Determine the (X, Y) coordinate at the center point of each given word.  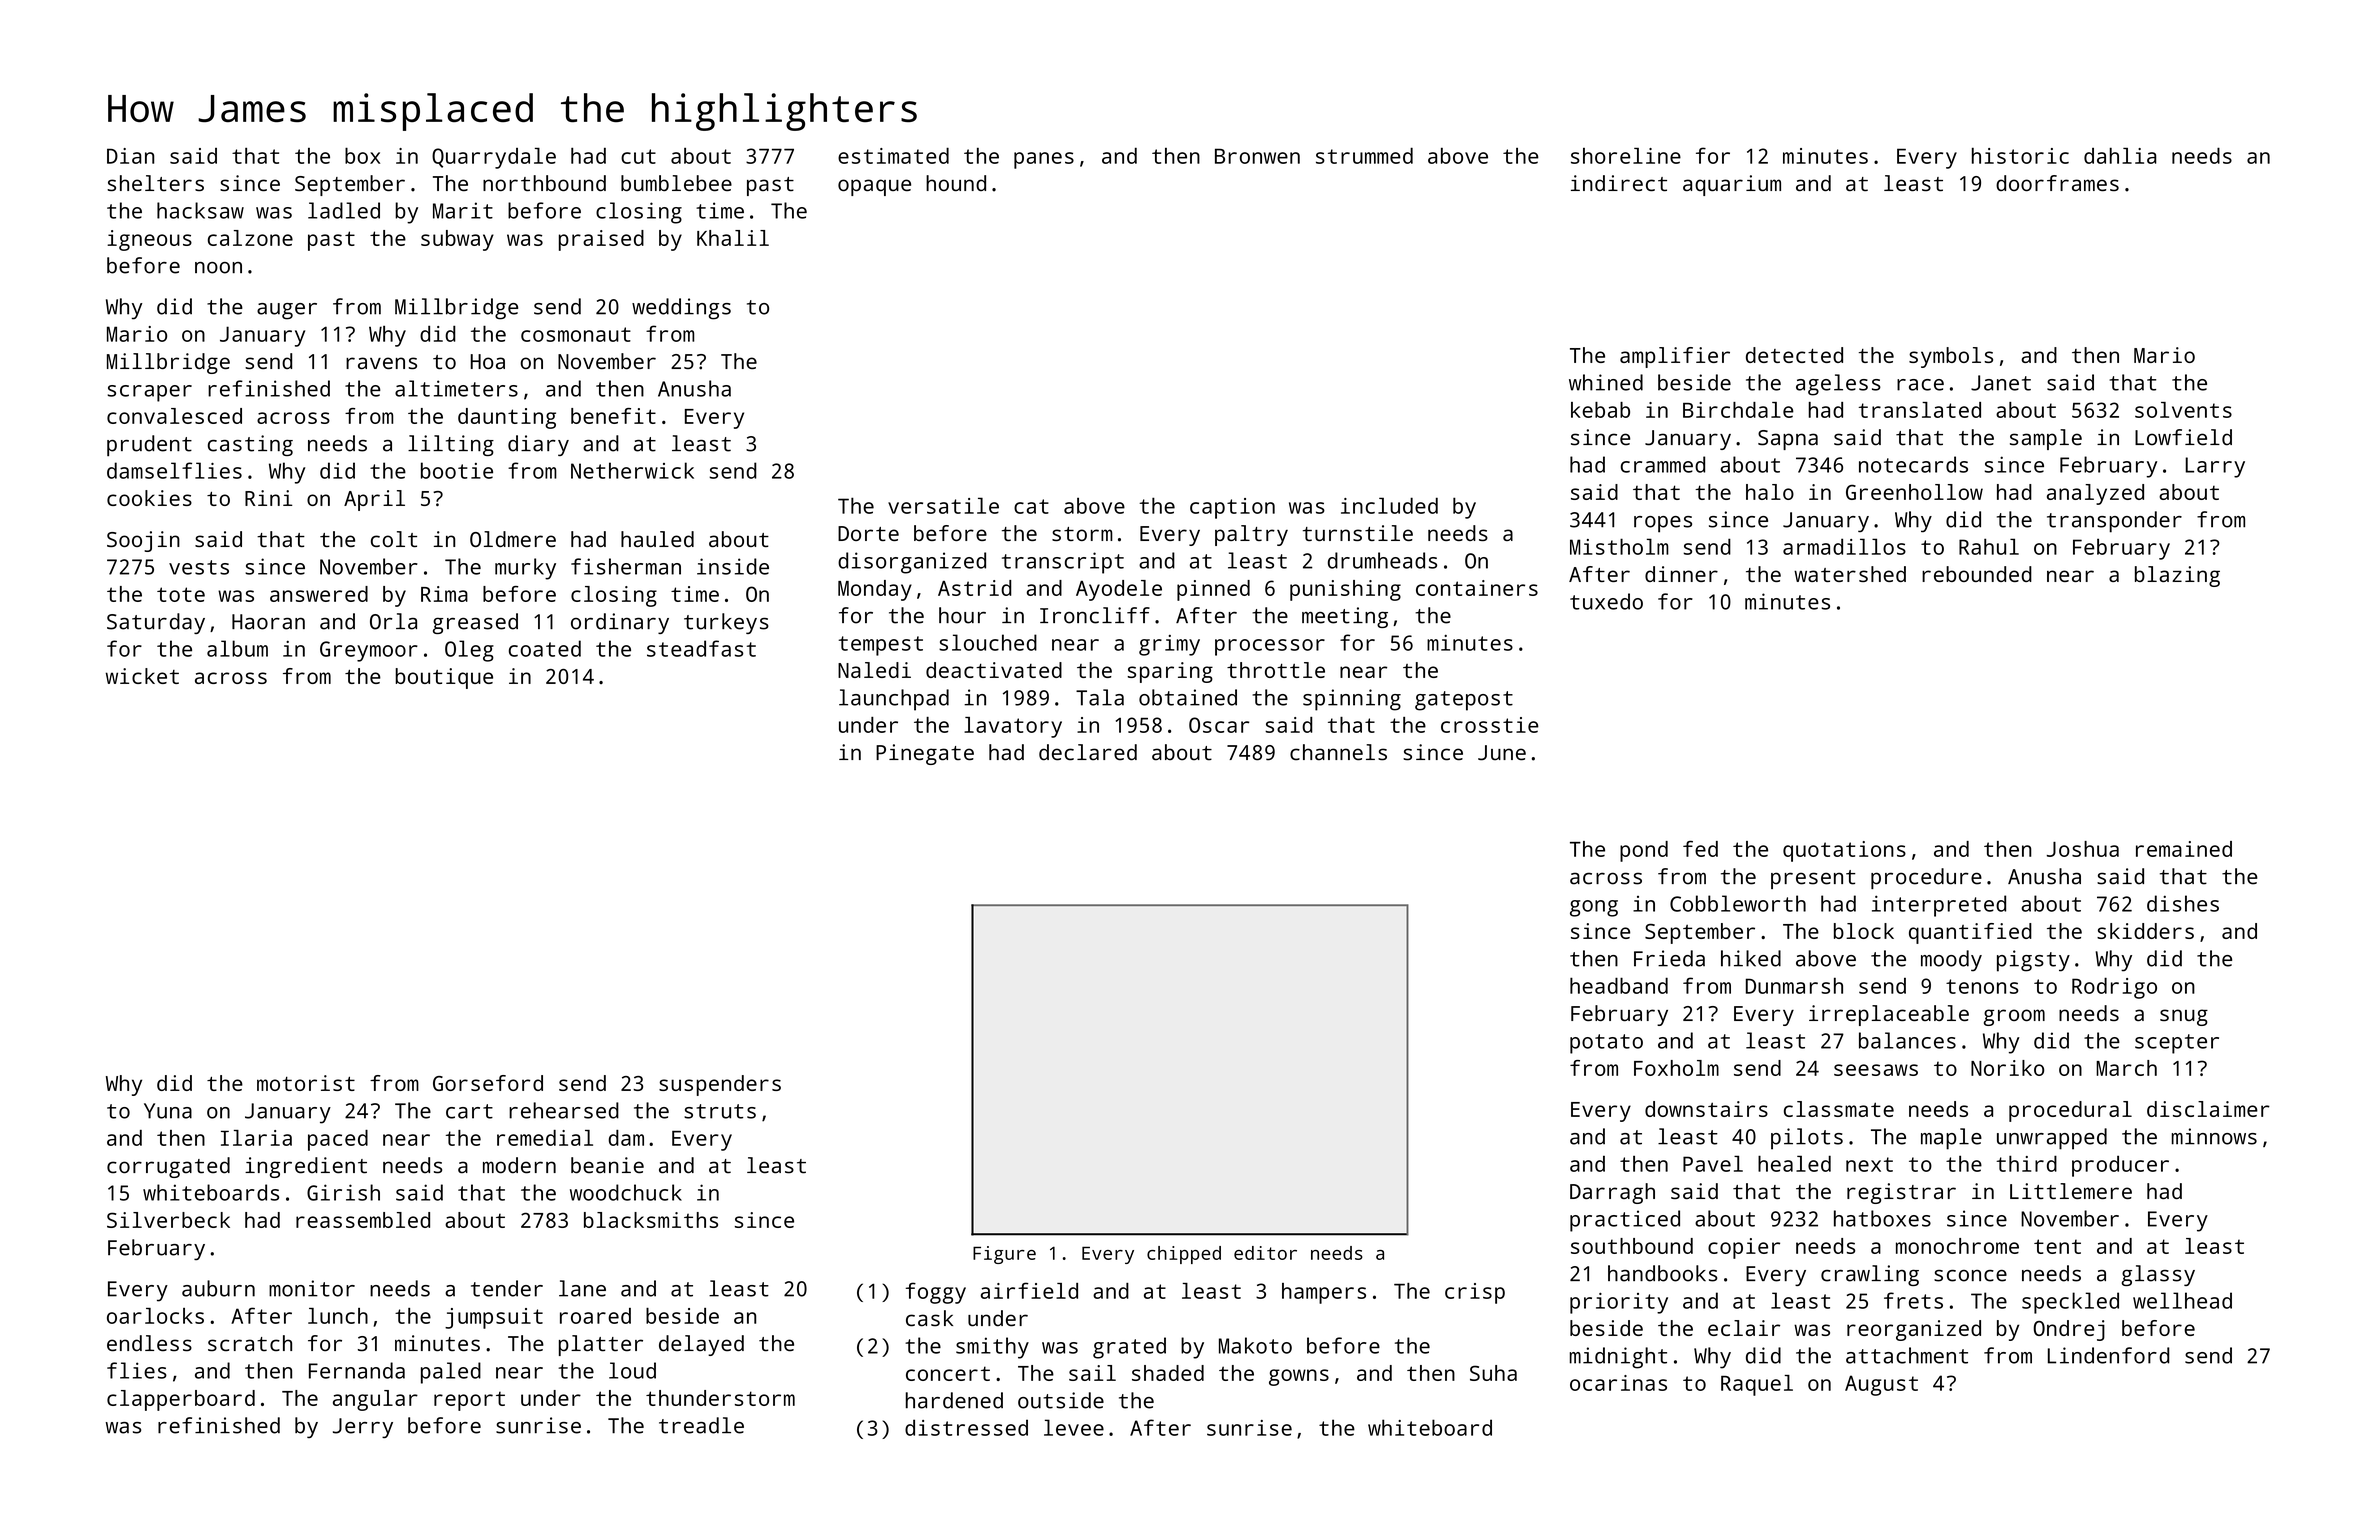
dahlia (2120, 156)
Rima (444, 594)
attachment (1907, 1355)
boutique (444, 678)
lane (582, 1288)
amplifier (1675, 357)
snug (2184, 1017)
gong (1594, 908)
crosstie (1490, 725)
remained (2184, 849)
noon (218, 268)
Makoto (1255, 1345)
